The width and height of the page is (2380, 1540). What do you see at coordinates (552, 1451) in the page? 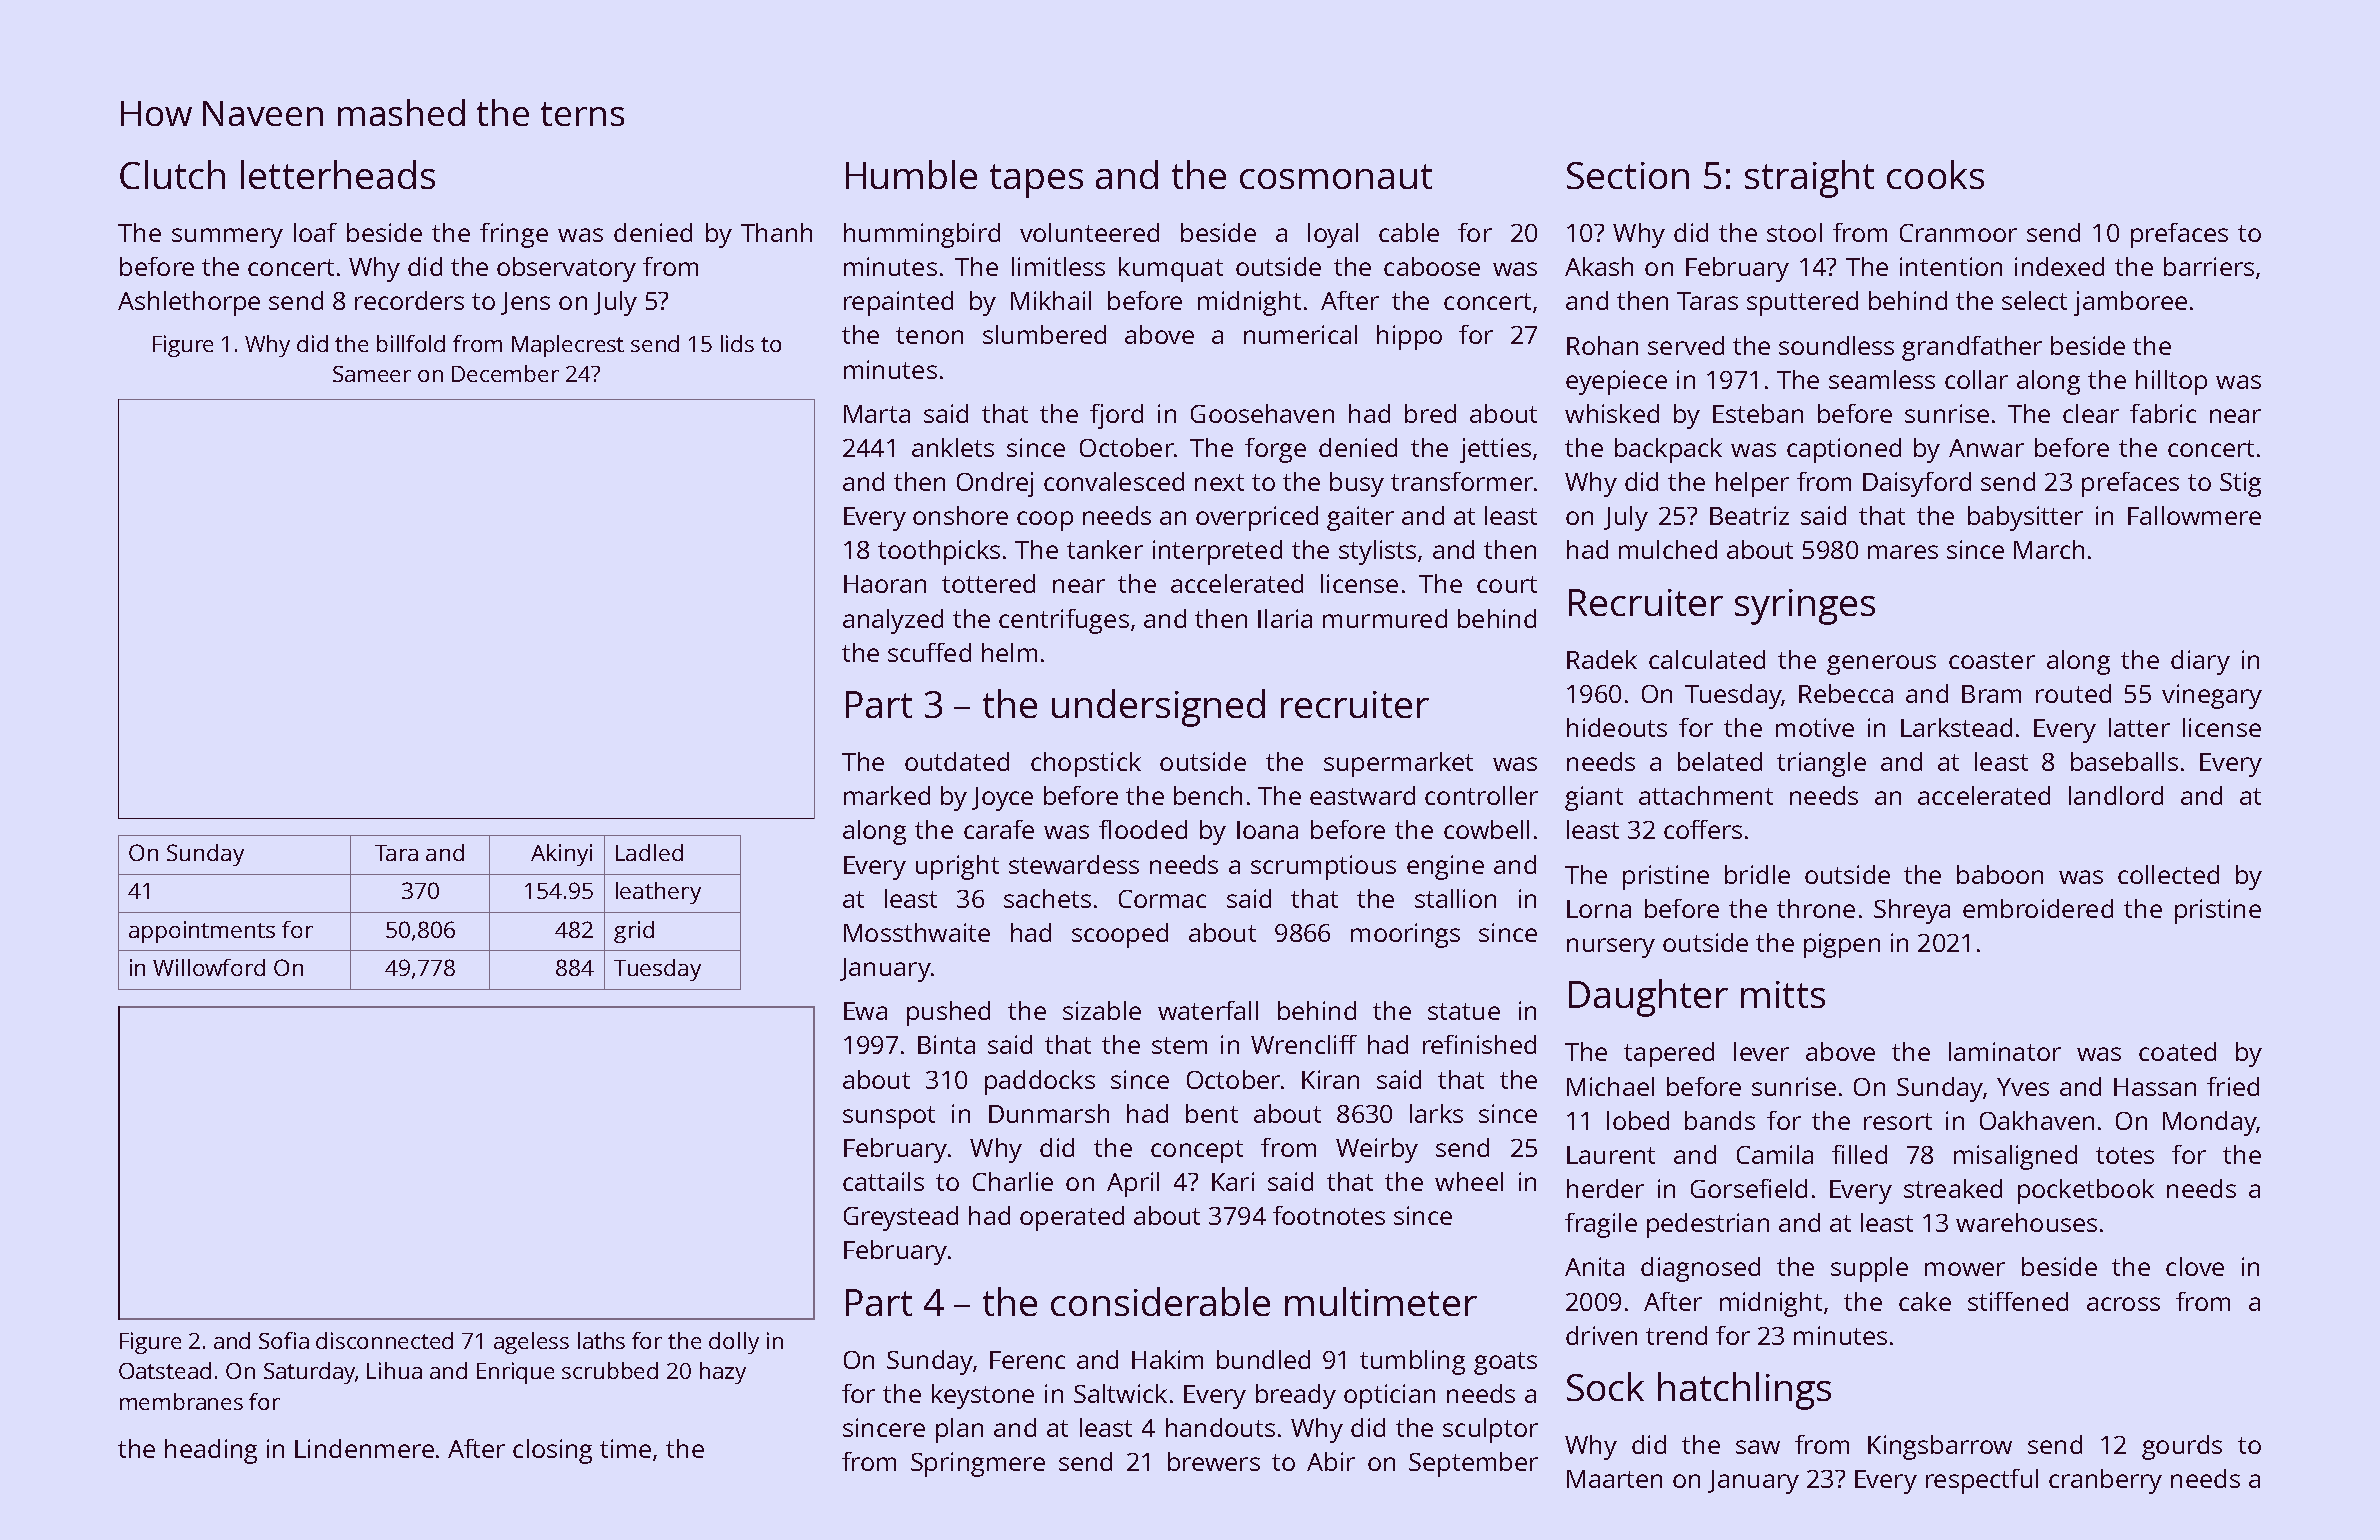
I see `closing` at bounding box center [552, 1451].
